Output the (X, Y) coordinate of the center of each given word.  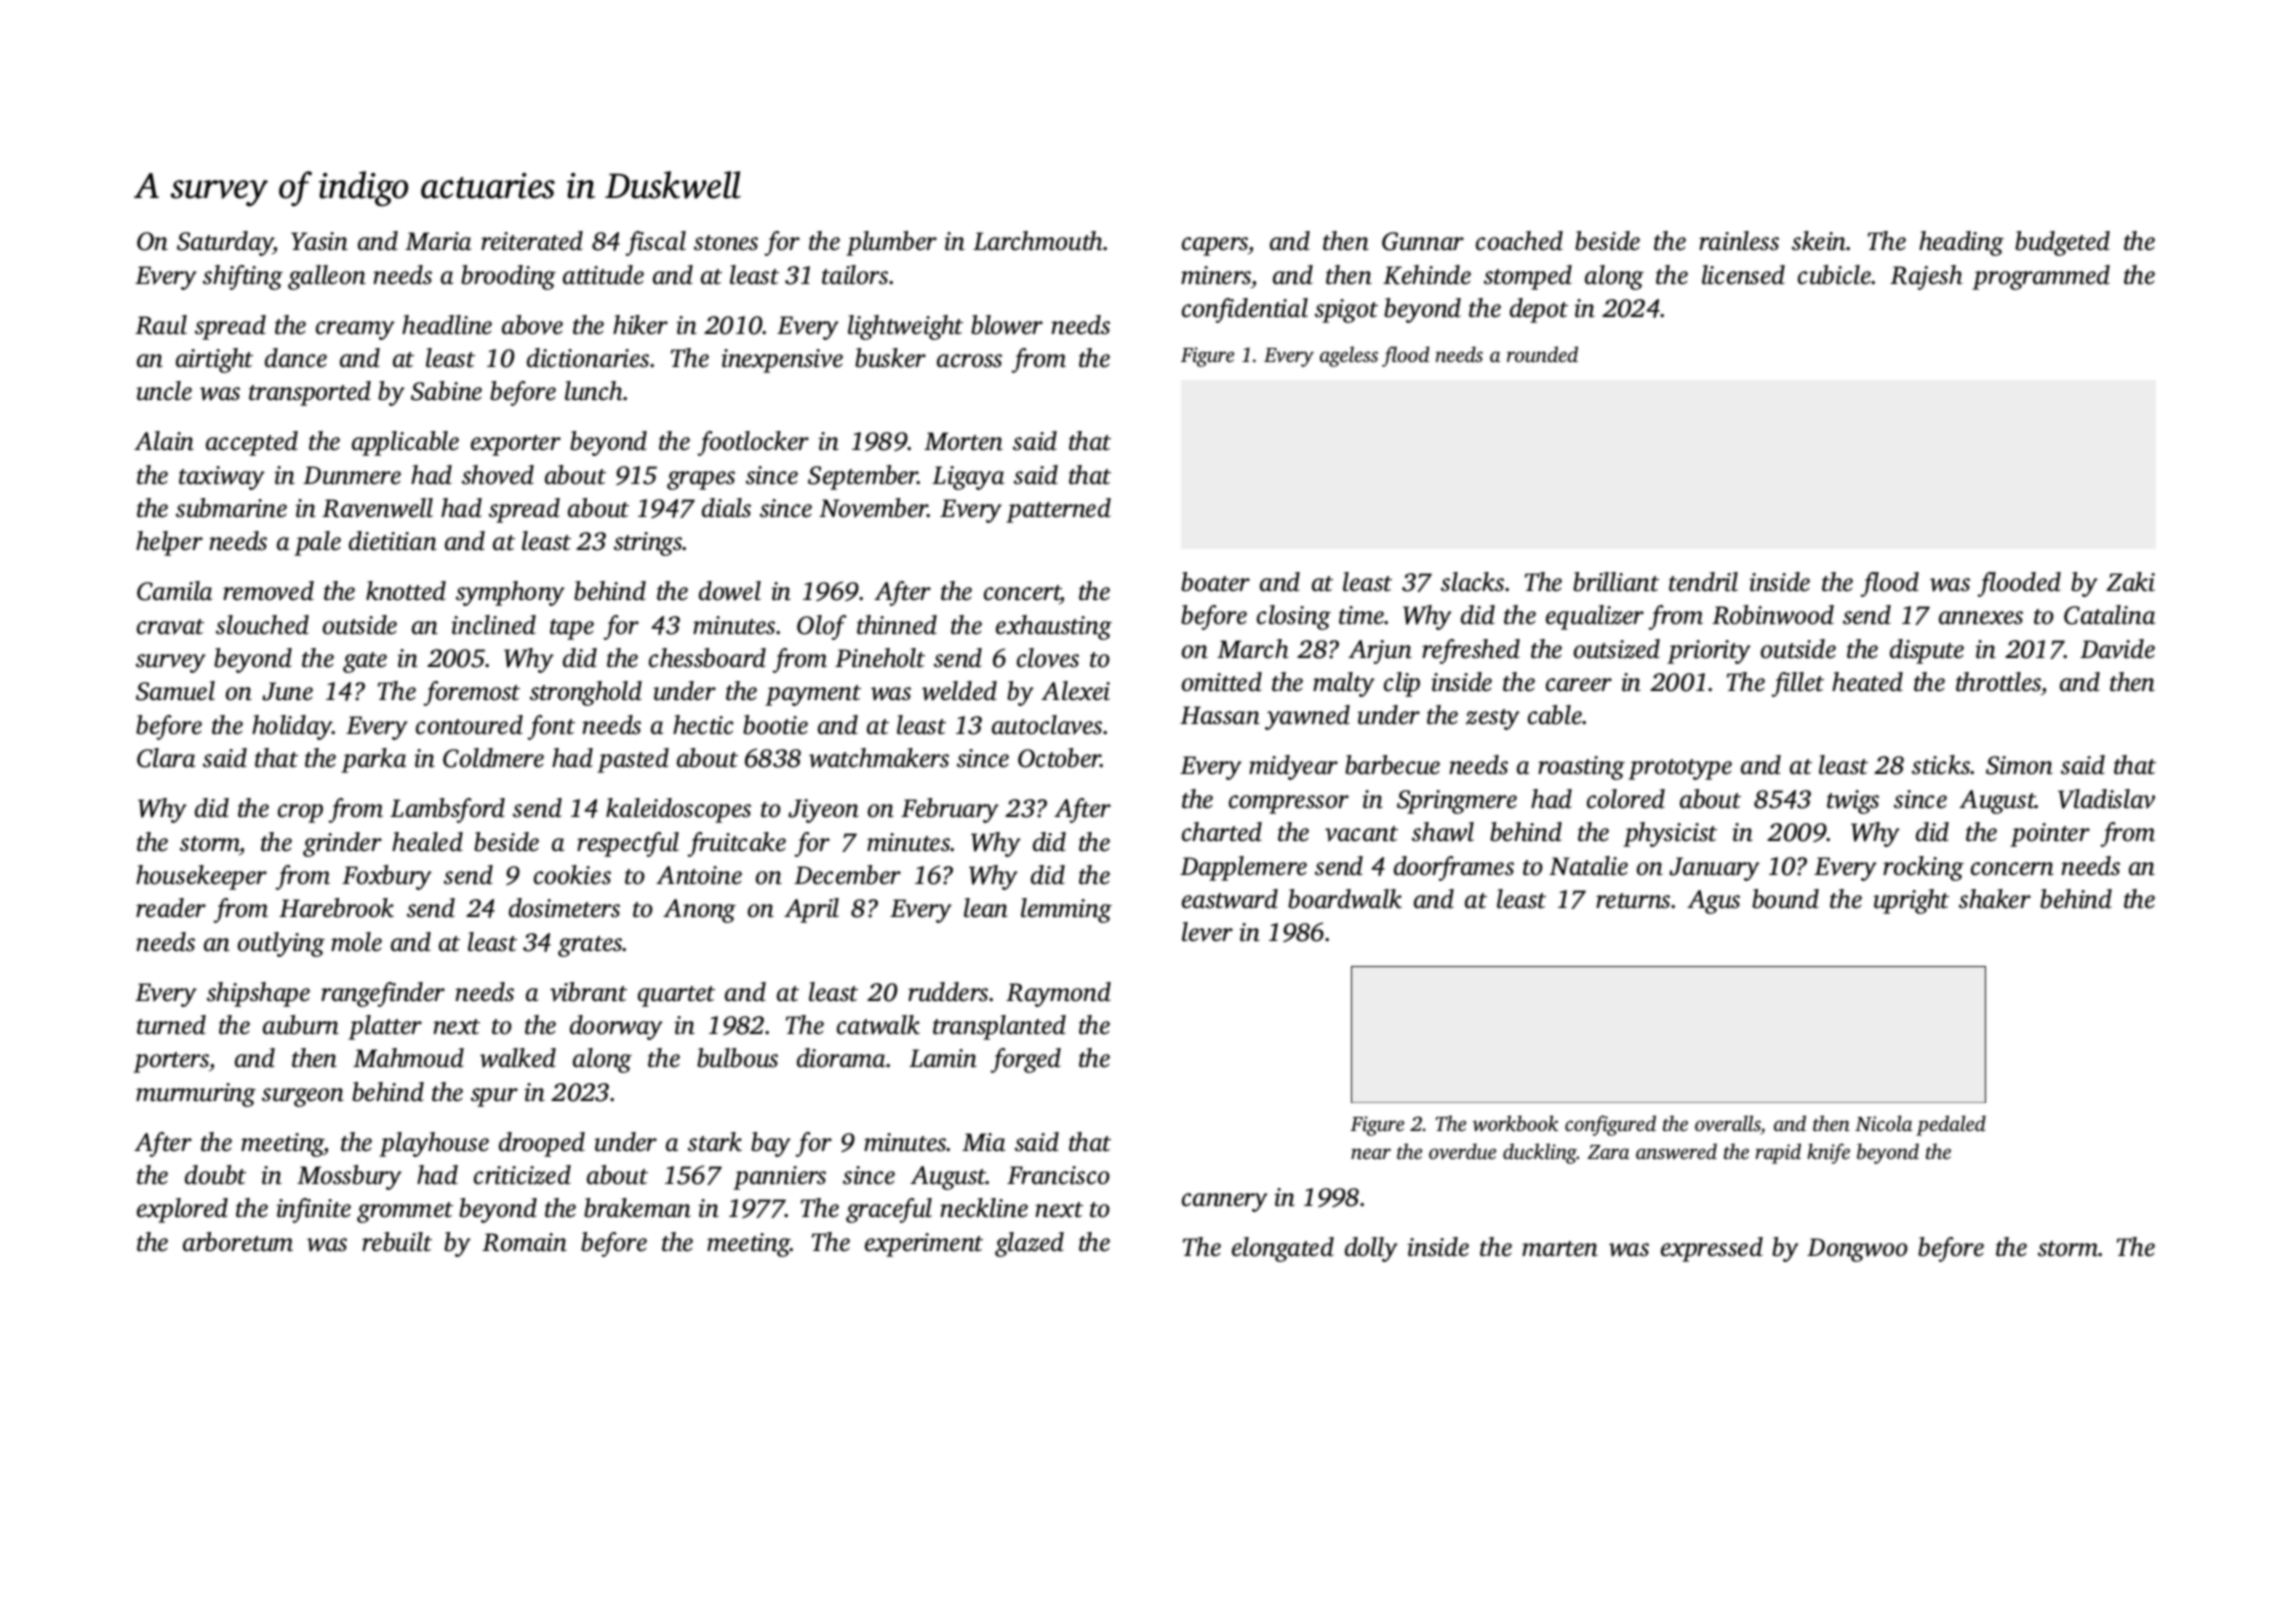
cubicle (1835, 275)
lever (1207, 932)
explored (182, 1210)
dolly (1371, 1249)
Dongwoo (1857, 1250)
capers (1215, 246)
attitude (603, 275)
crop (300, 813)
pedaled (1951, 1125)
